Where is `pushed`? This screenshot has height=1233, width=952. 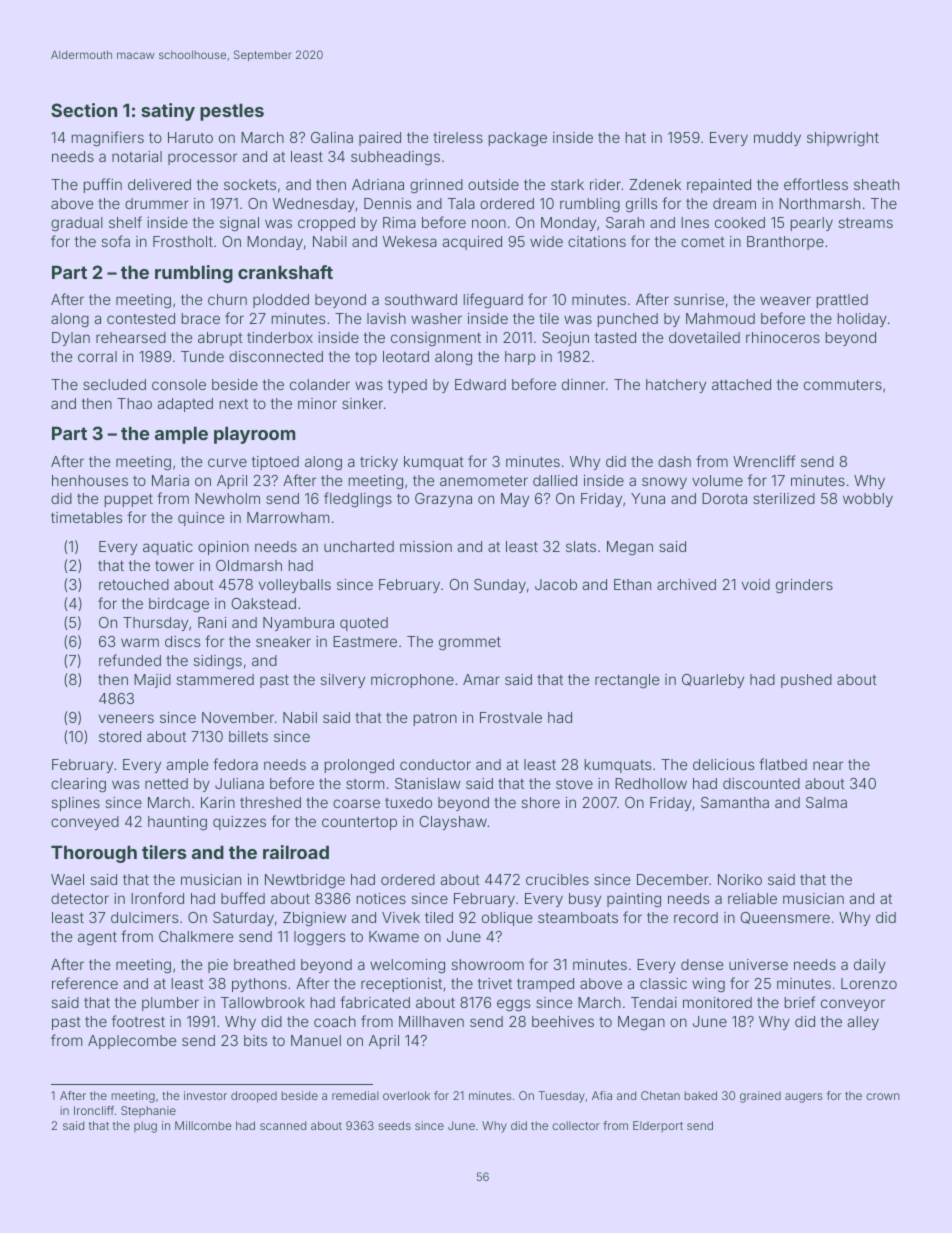
pushed is located at coordinates (806, 681).
